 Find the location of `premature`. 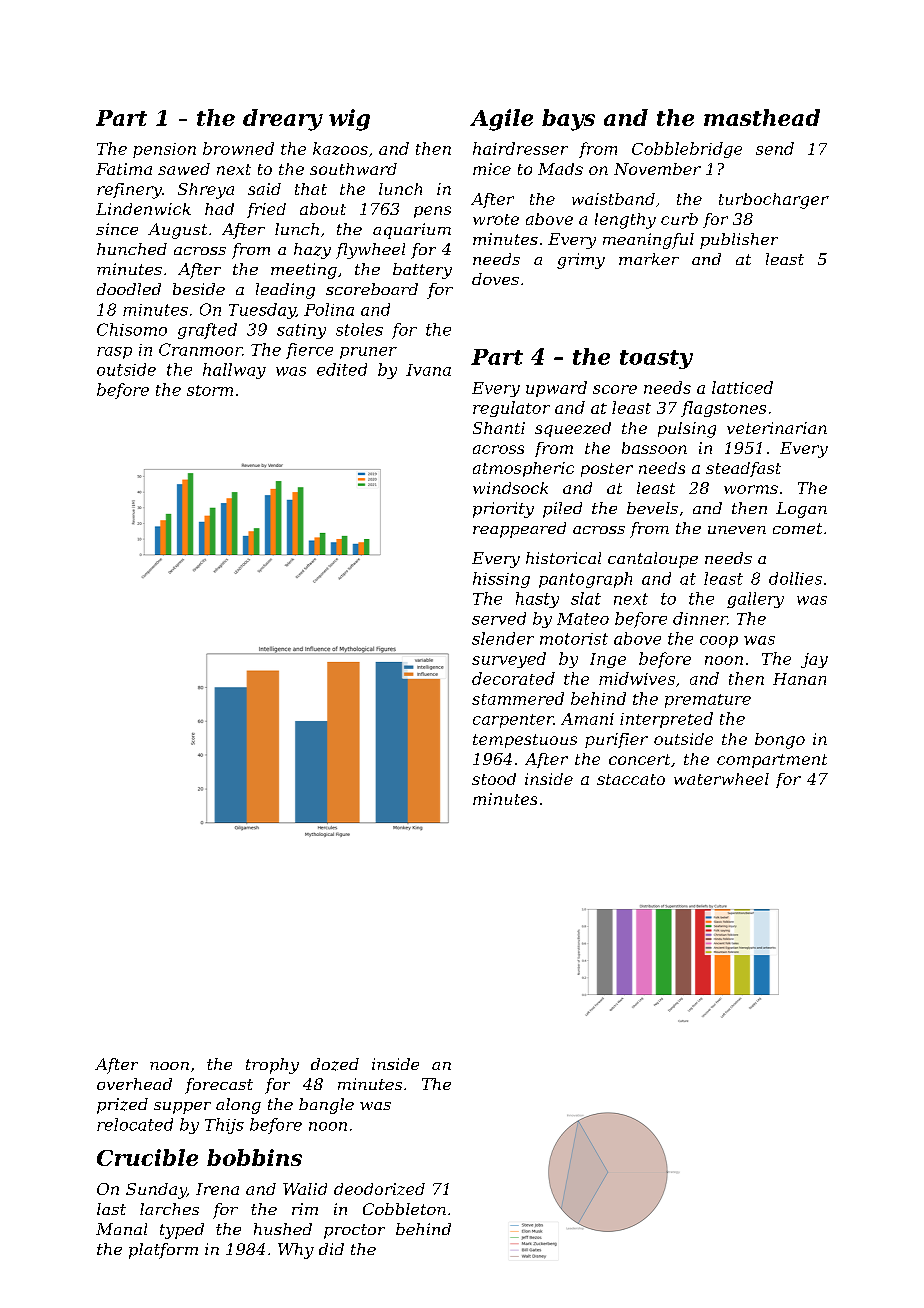

premature is located at coordinates (708, 701).
